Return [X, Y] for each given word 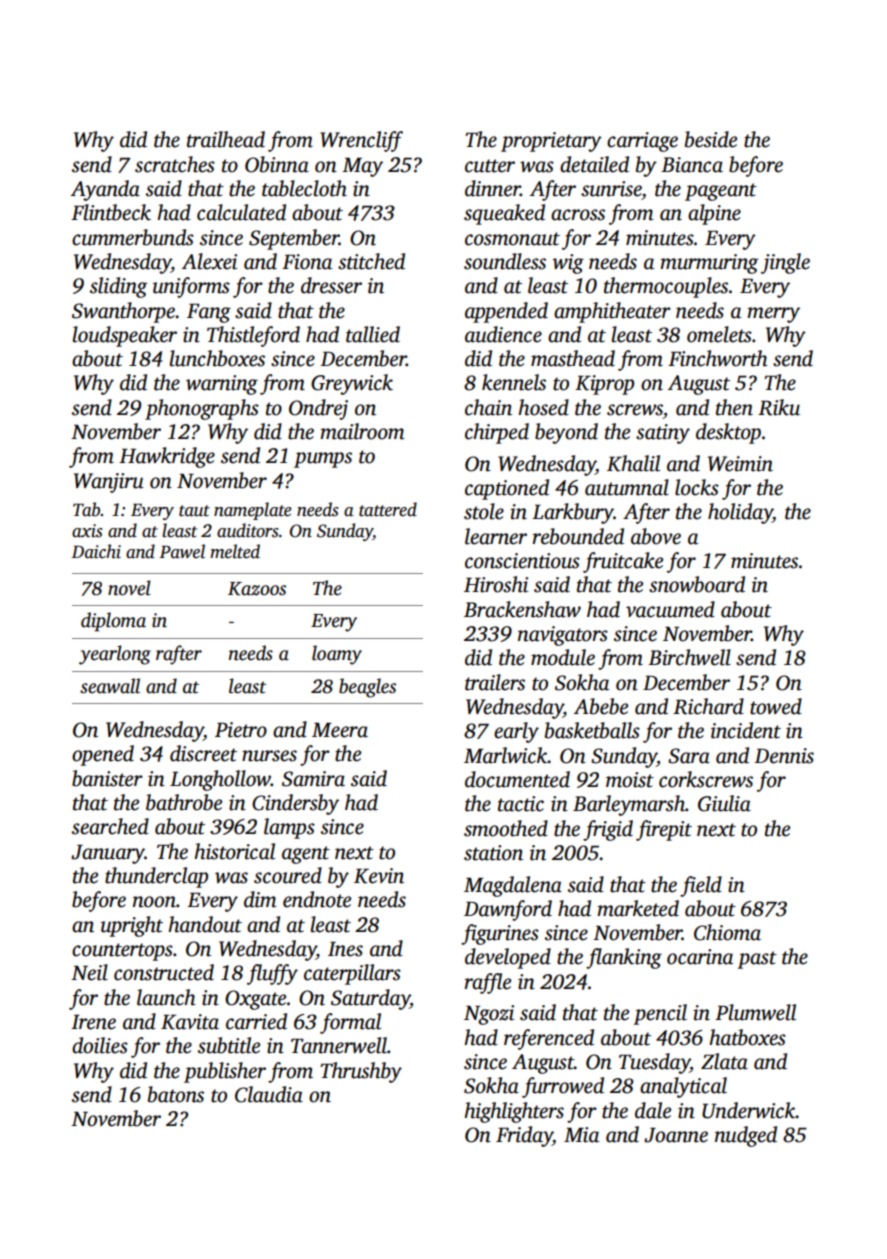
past [757, 960]
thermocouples [666, 287]
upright [132, 926]
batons [176, 1094]
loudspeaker [125, 336]
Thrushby [361, 1072]
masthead [573, 358]
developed [508, 958]
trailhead [226, 139]
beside [711, 139]
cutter [490, 166]
